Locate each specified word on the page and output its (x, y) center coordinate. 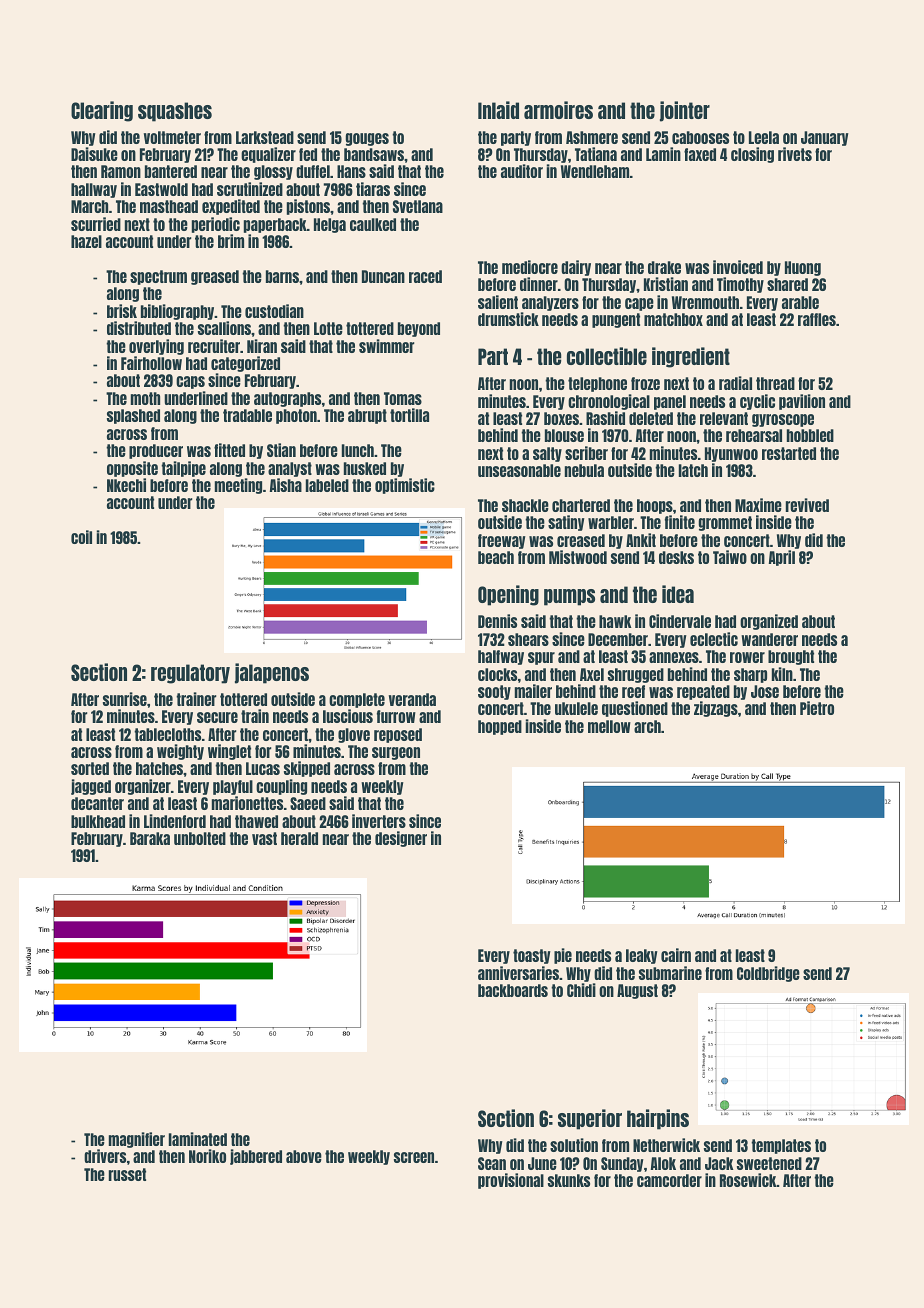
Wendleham (595, 171)
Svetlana (418, 206)
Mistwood (578, 557)
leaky (642, 956)
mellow (609, 726)
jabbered (256, 1157)
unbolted (200, 838)
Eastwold (161, 189)
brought (791, 657)
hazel (86, 241)
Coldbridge (768, 974)
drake (664, 267)
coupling (281, 787)
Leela (764, 137)
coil (81, 537)
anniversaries (518, 973)
